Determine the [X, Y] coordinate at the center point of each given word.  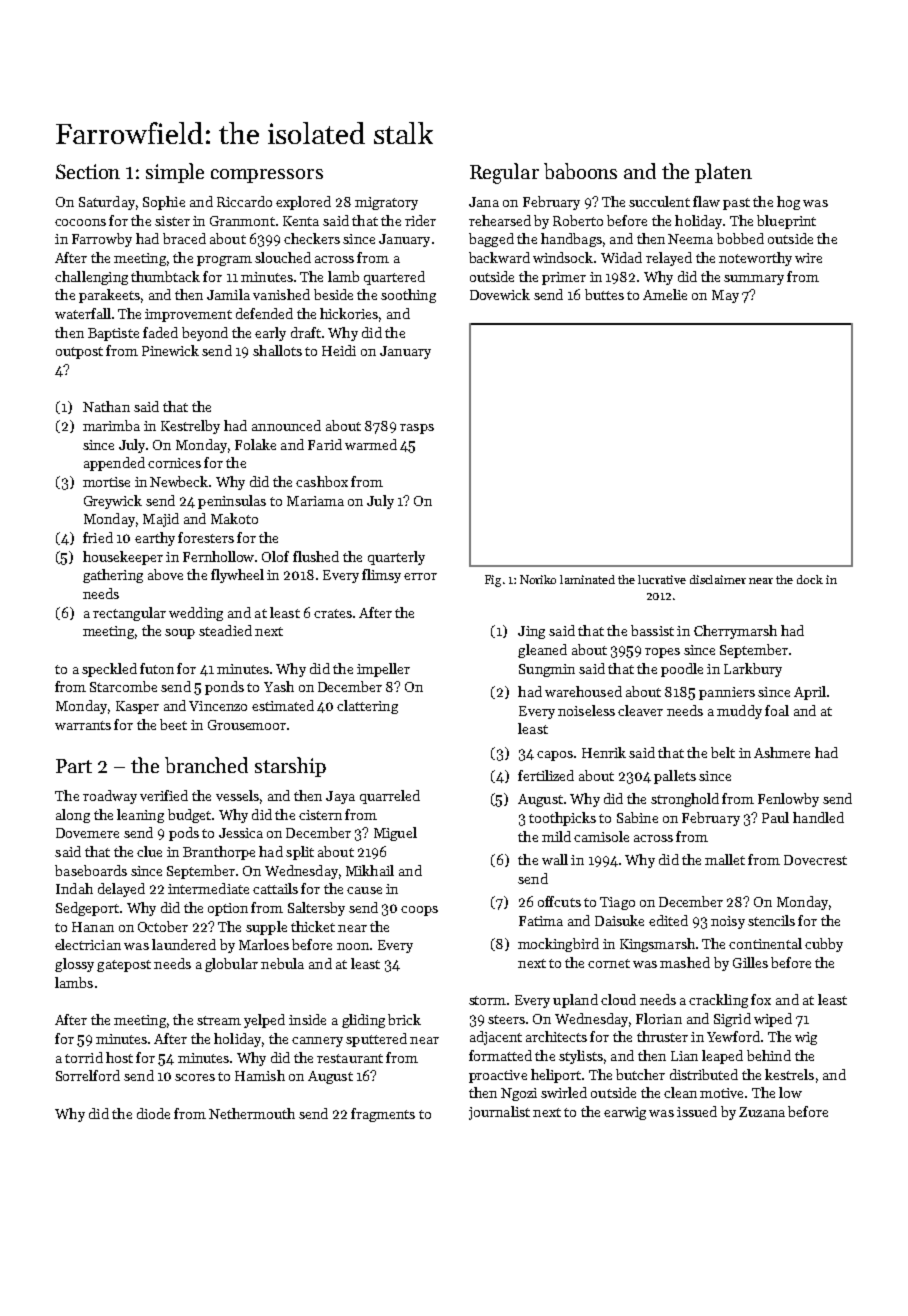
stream [219, 1020]
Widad [621, 257]
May [725, 296]
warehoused [583, 691]
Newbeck [179, 481]
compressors [267, 176]
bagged [491, 240]
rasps [417, 429]
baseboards [91, 870]
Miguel [395, 834]
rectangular [129, 614]
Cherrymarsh [735, 632]
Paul [775, 817]
